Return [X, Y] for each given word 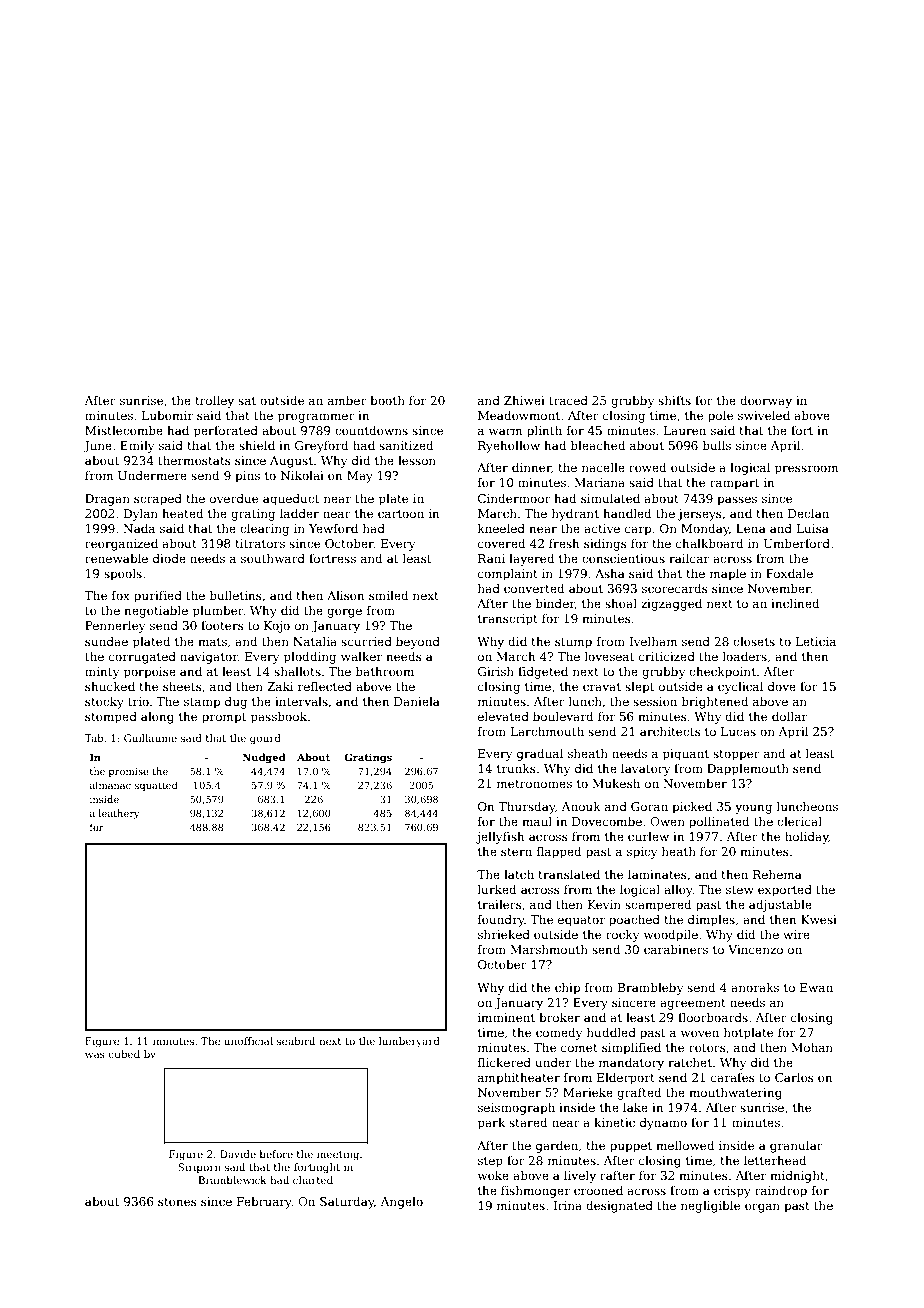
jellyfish [500, 838]
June [97, 447]
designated [619, 1207]
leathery [119, 814]
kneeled [501, 528]
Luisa [813, 528]
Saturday [347, 1203]
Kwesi [819, 919]
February [264, 1203]
